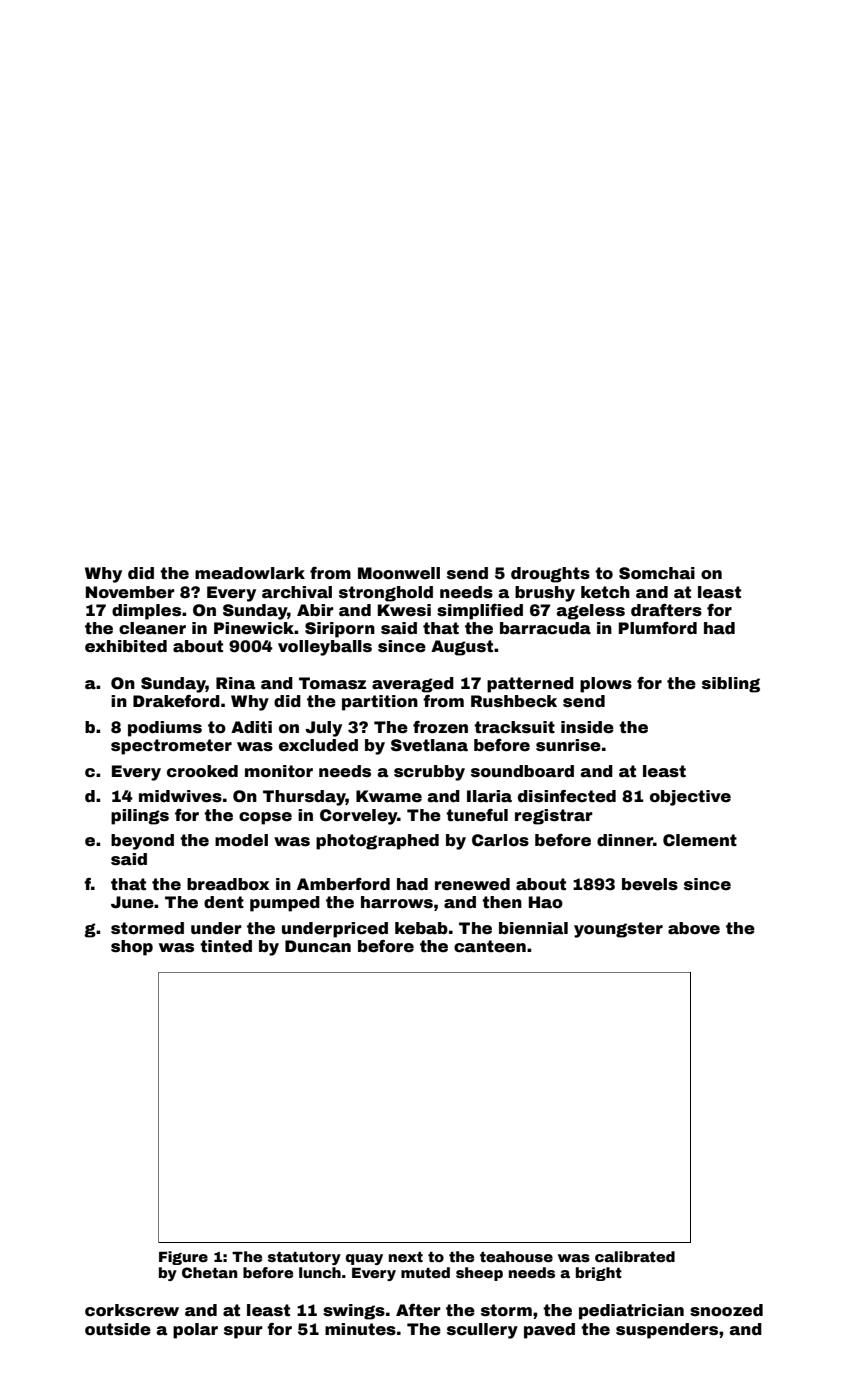 Image resolution: width=849 pixels, height=1400 pixels. What do you see at coordinates (694, 928) in the screenshot?
I see `above` at bounding box center [694, 928].
